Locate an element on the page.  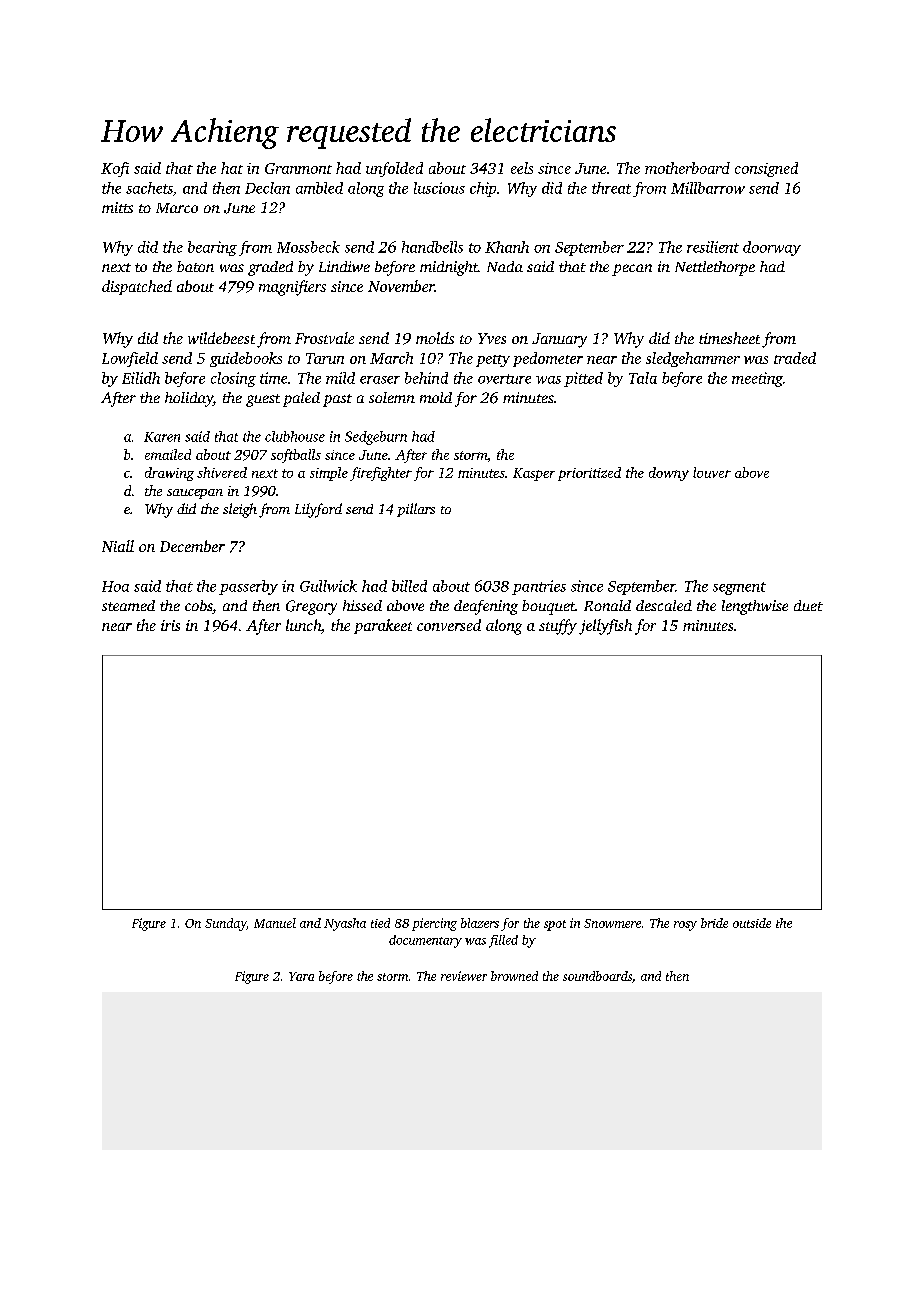
December is located at coordinates (192, 546).
